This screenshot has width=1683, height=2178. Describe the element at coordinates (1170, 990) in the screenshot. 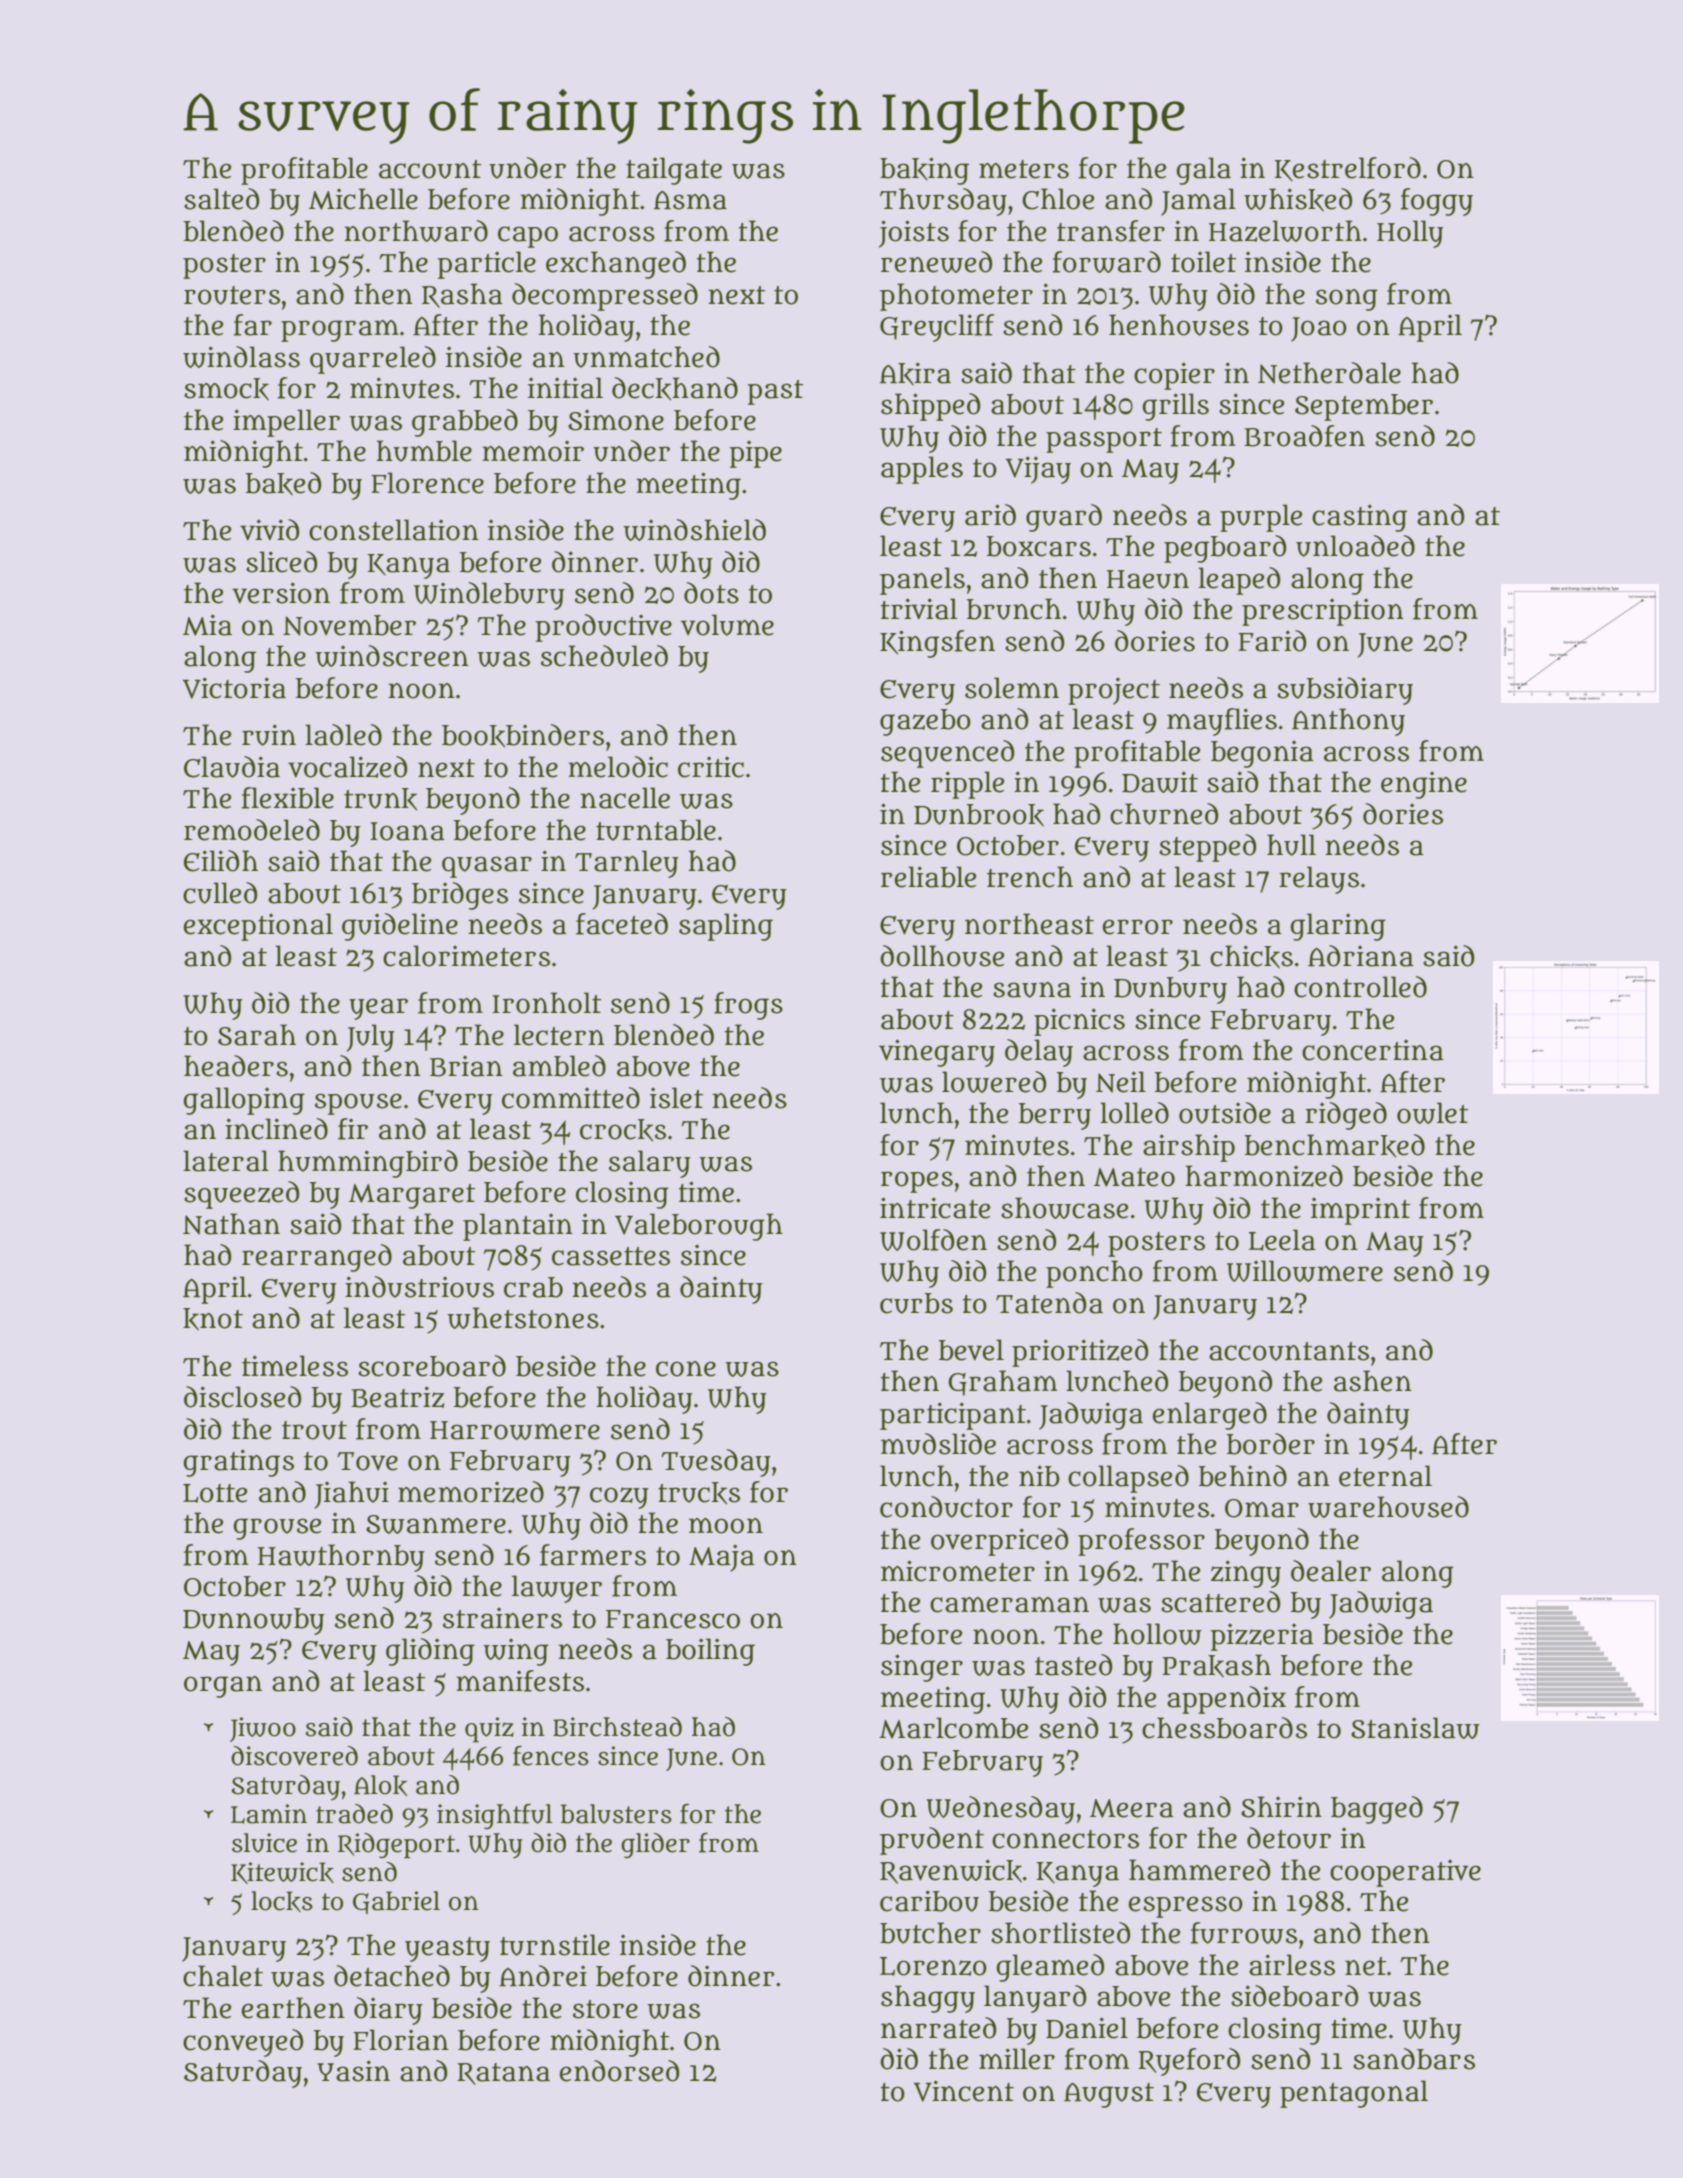

I see `Dunbury` at that location.
